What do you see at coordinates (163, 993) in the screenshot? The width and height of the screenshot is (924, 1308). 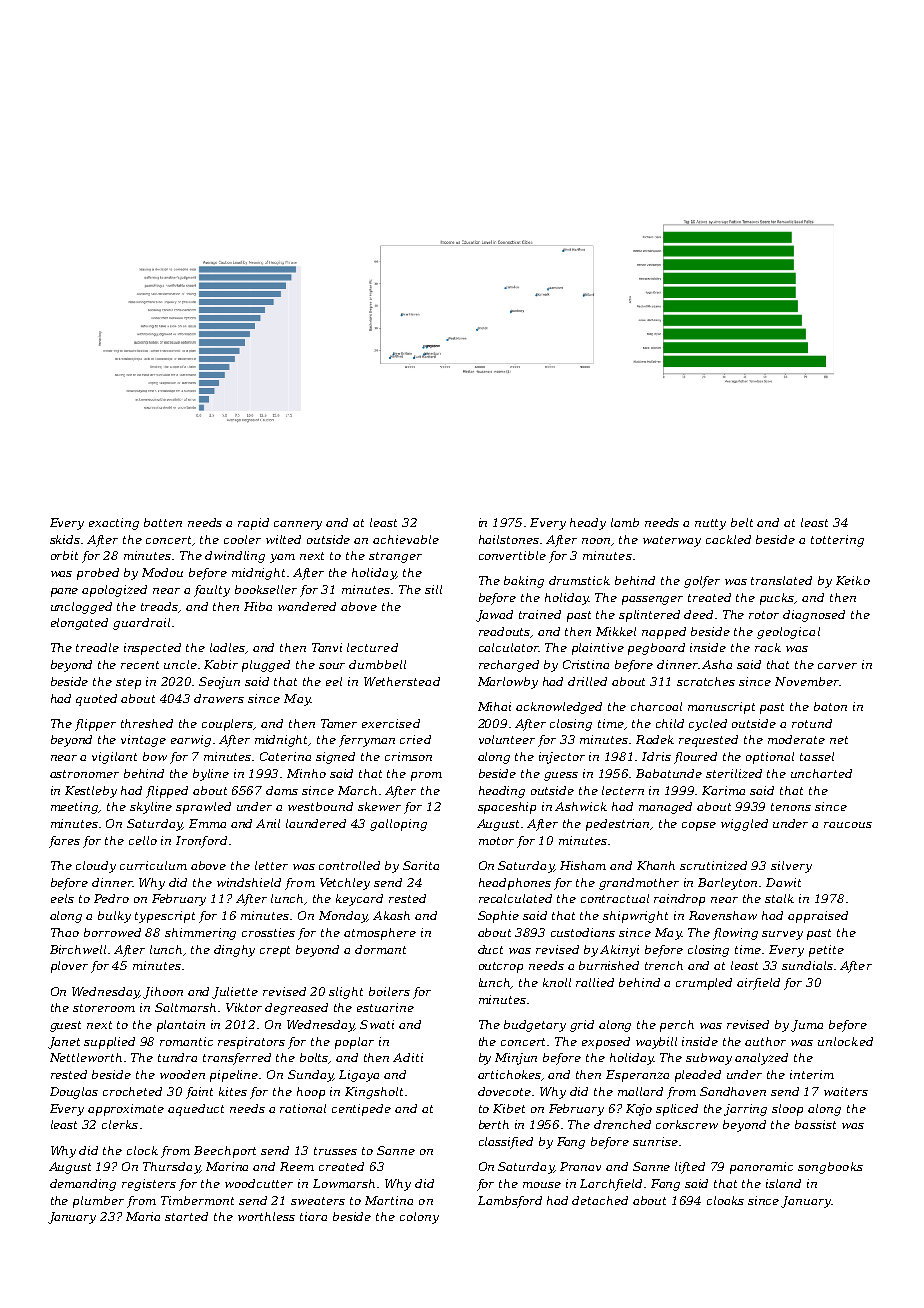 I see `Jihoon` at bounding box center [163, 993].
